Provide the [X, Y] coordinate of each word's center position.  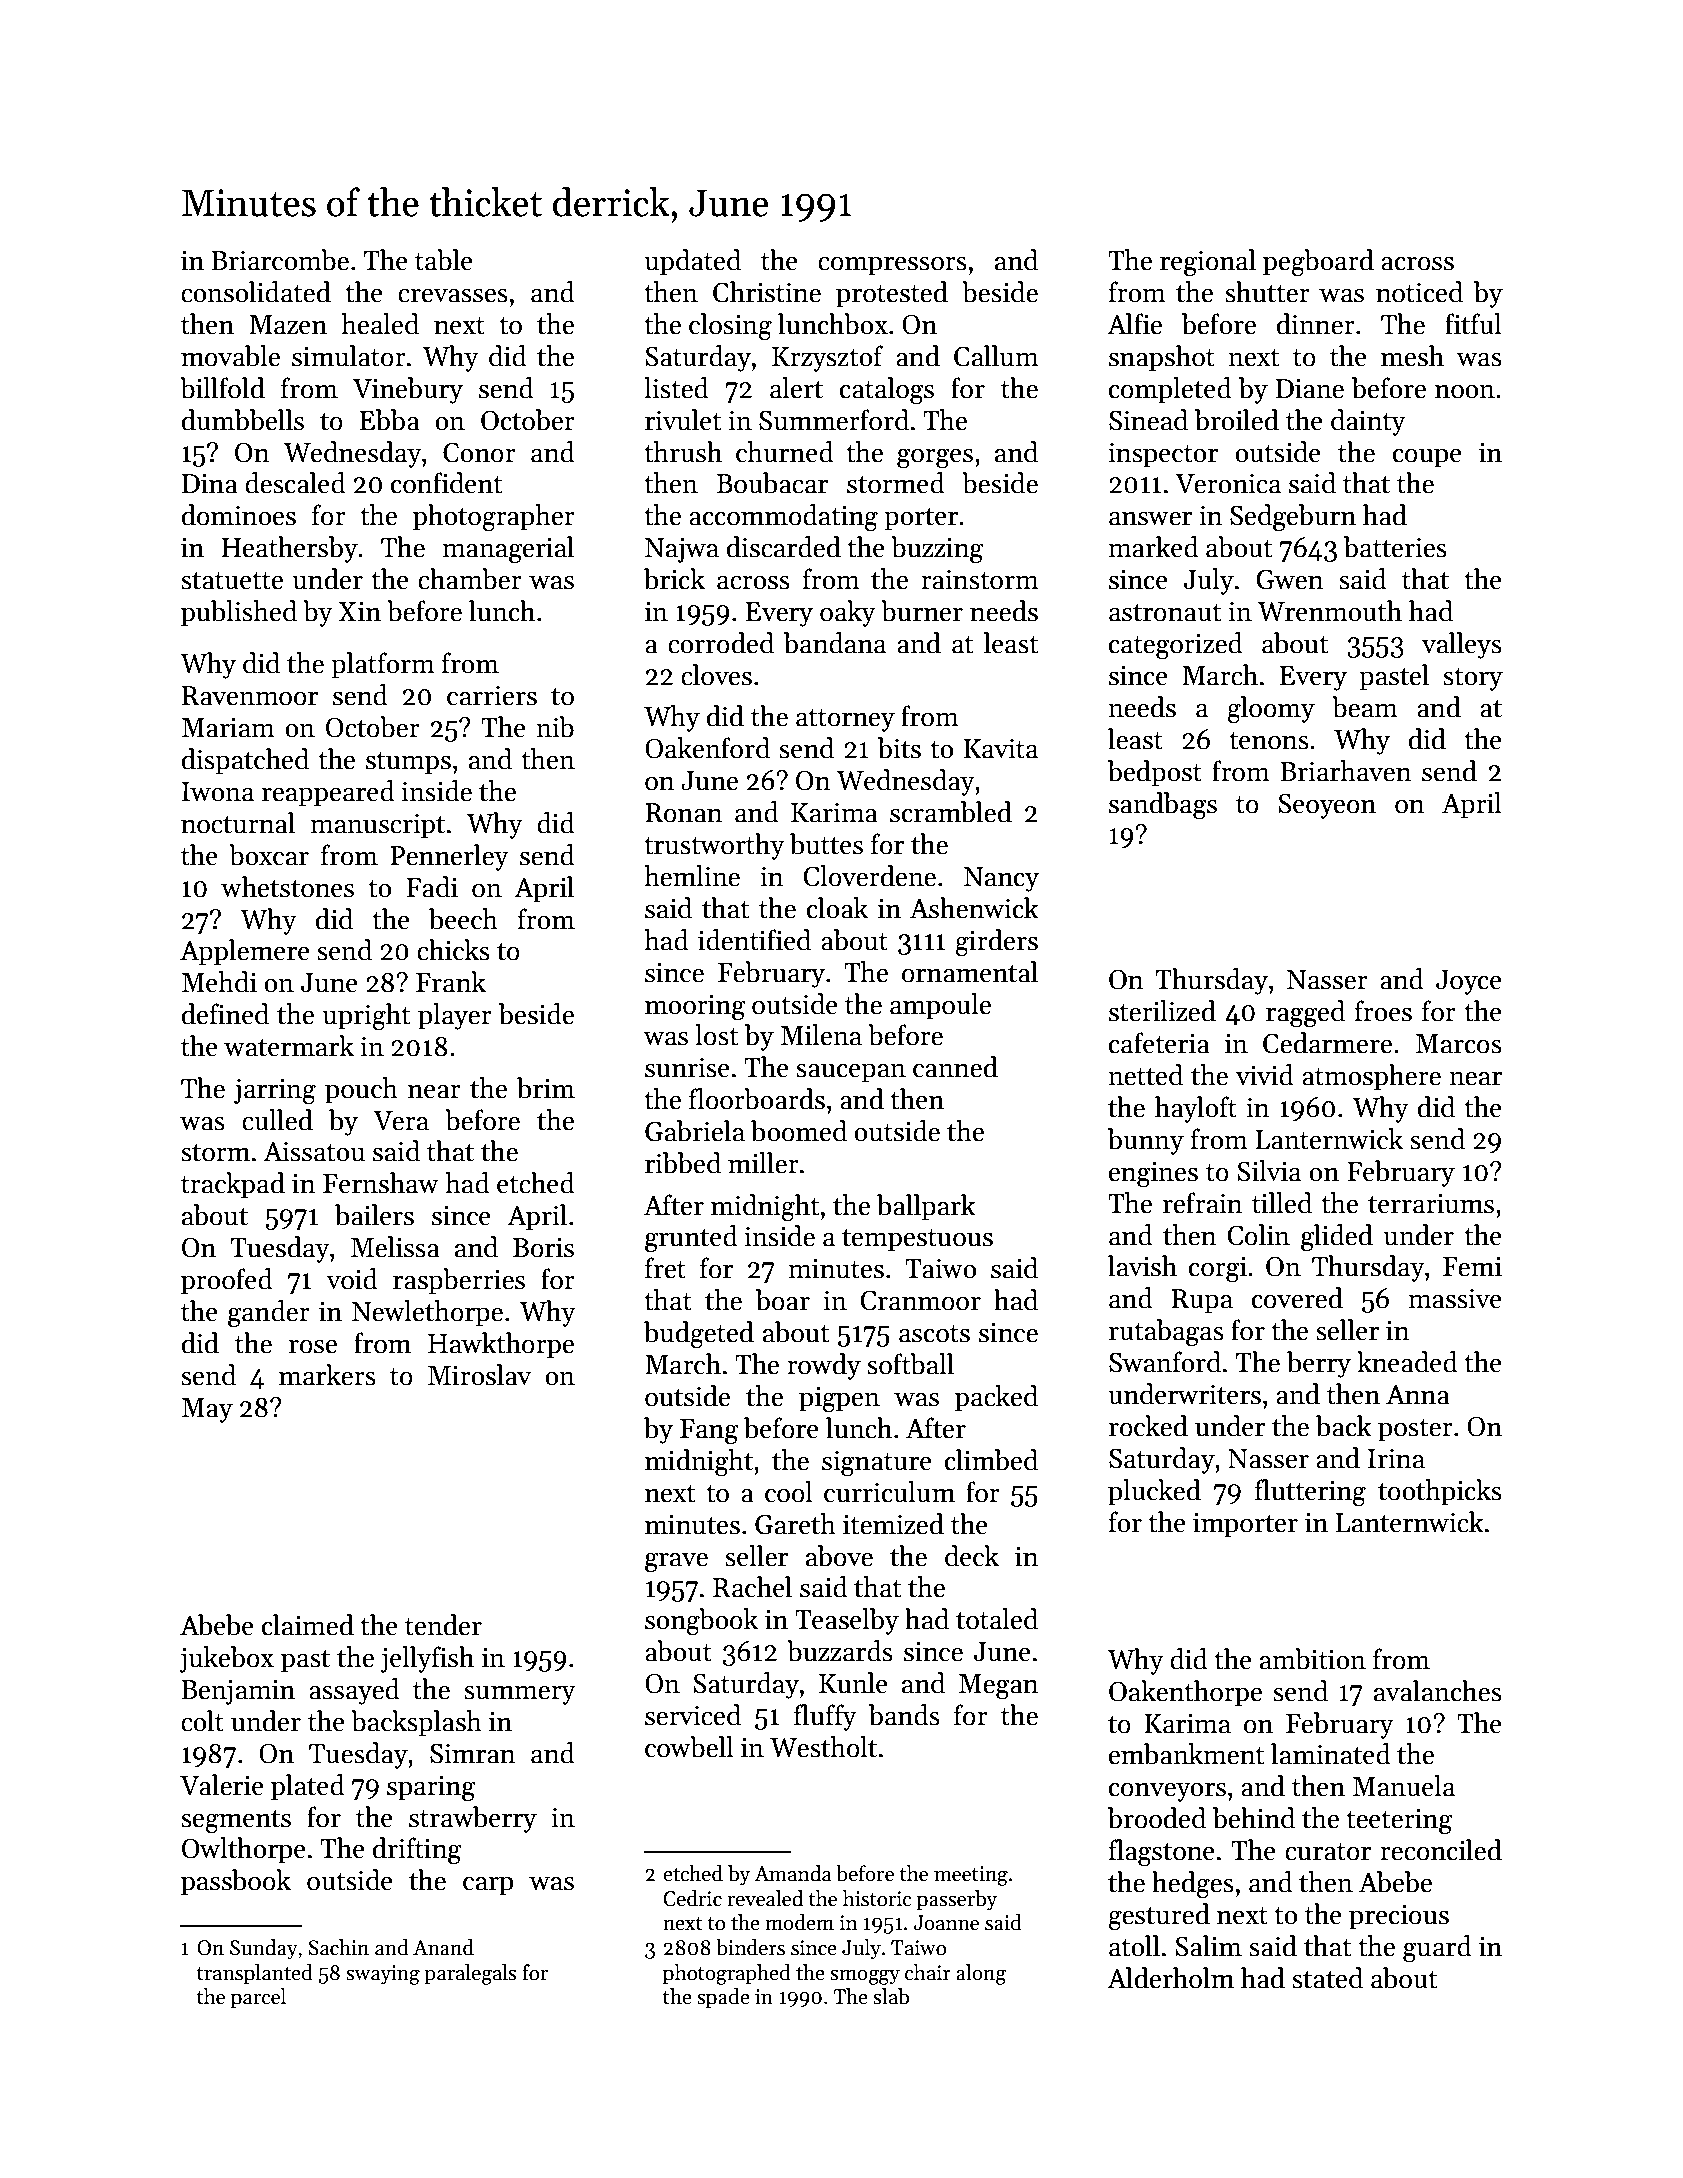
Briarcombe [280, 260]
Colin [1259, 1235]
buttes [826, 844]
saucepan [851, 1073]
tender [443, 1625]
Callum [996, 356]
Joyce [1469, 982]
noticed [1419, 292]
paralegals [470, 1974]
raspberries [459, 1281]
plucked [1154, 1492]
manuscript [377, 826]
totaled [997, 1619]
